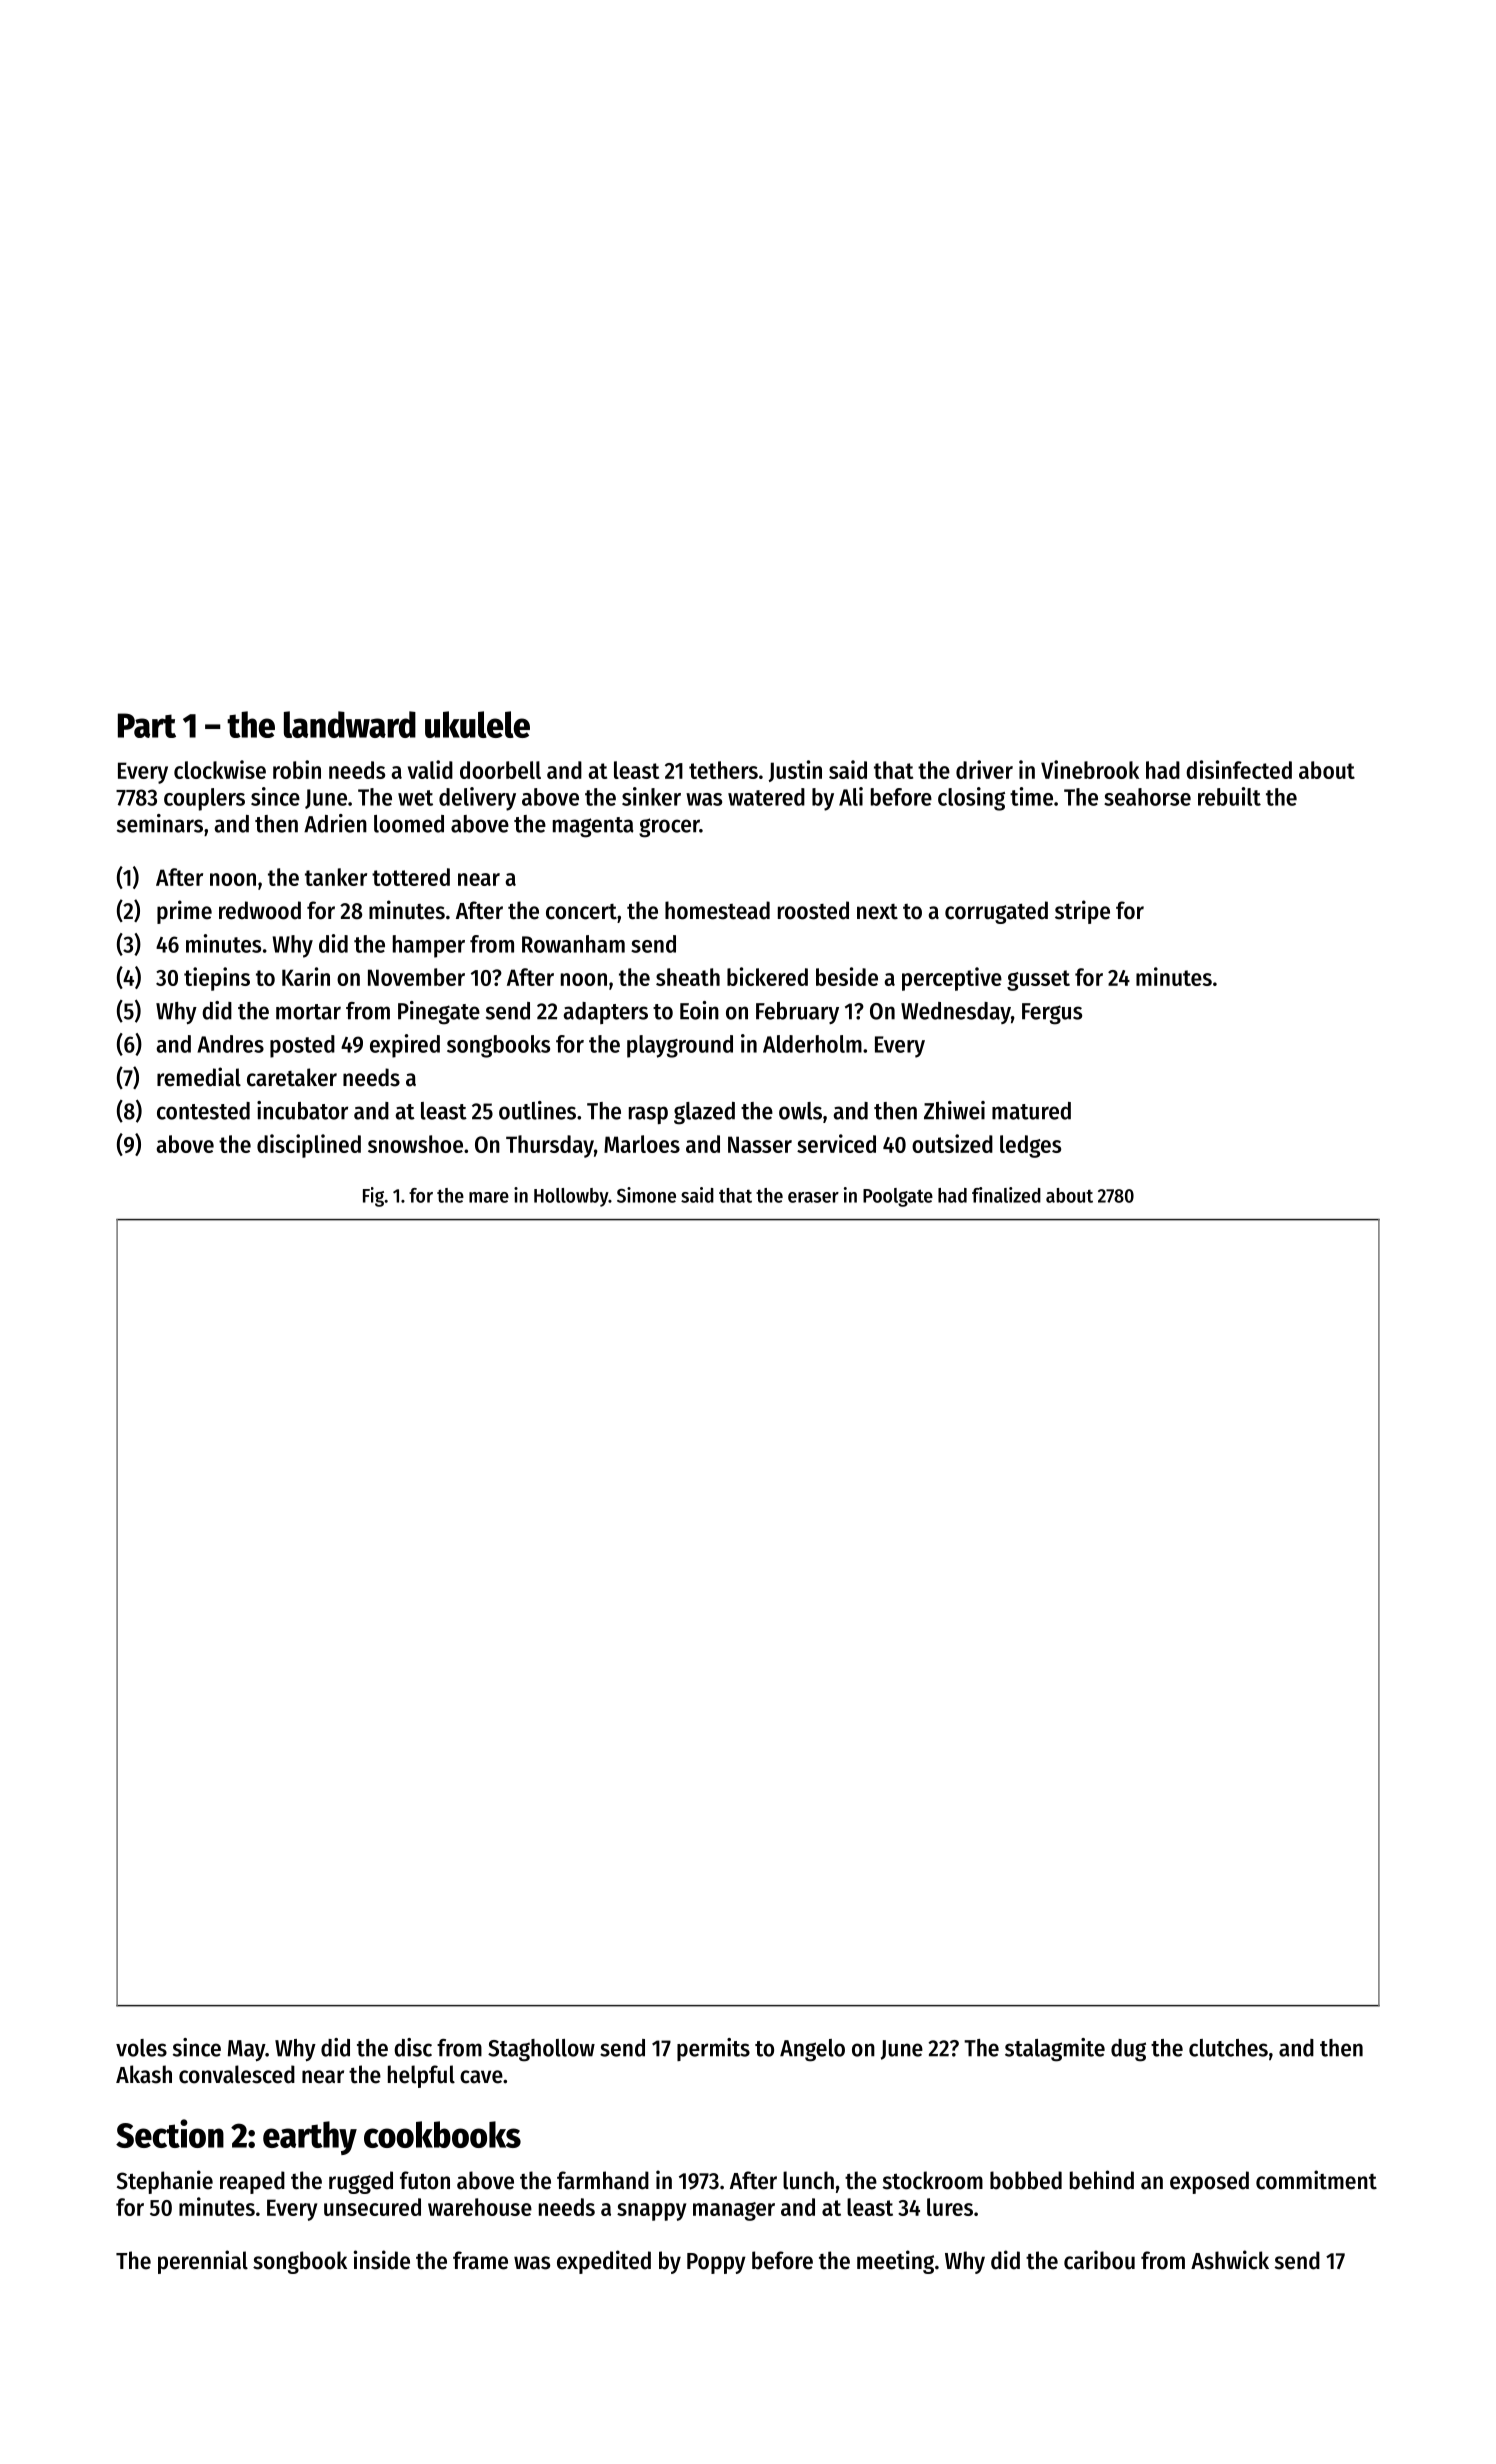 The height and width of the screenshot is (2464, 1496). Describe the element at coordinates (813, 1197) in the screenshot. I see `eraser` at that location.
